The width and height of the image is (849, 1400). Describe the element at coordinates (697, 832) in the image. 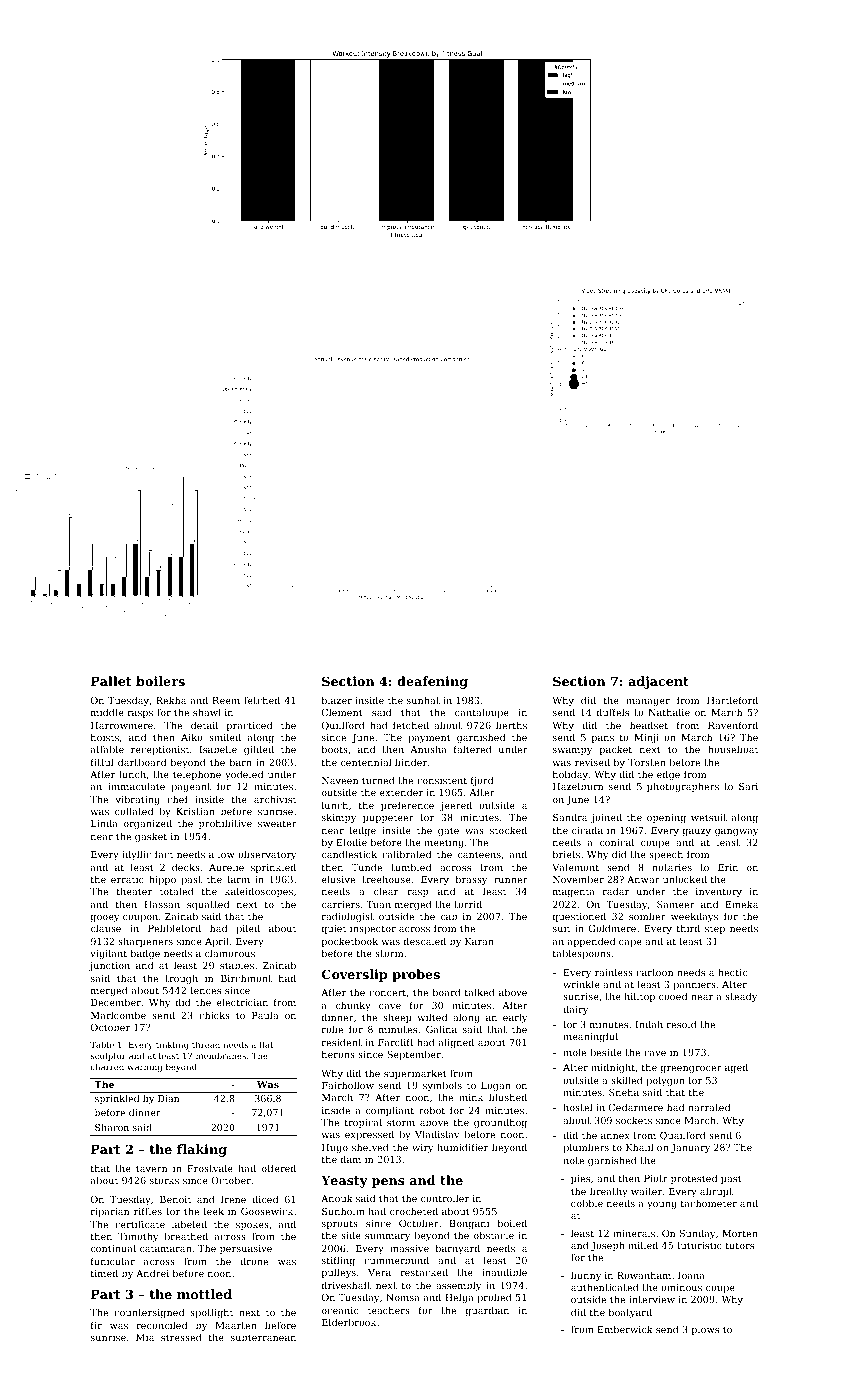

I see `gauzy` at that location.
